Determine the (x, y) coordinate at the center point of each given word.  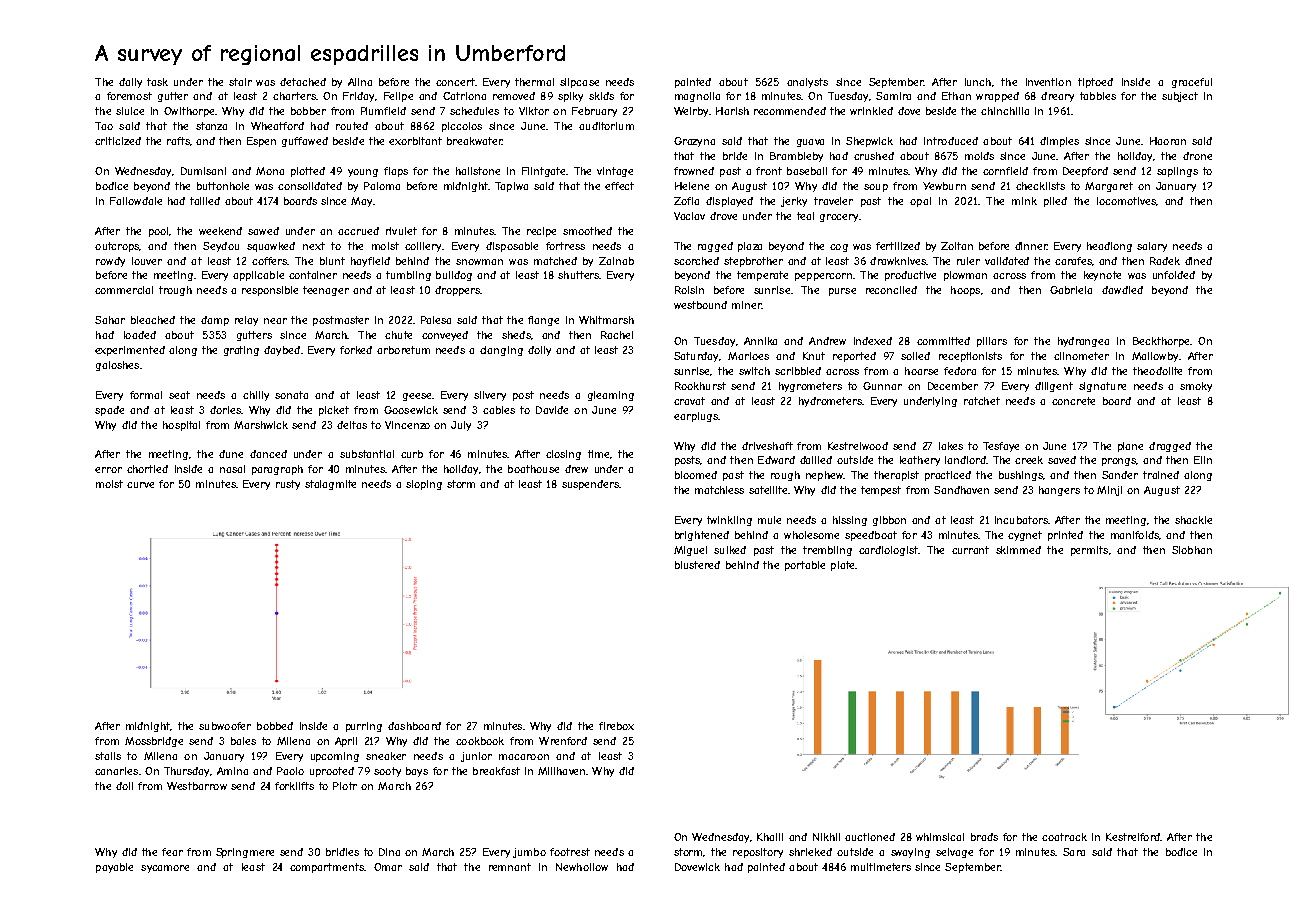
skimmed (1018, 550)
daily (130, 83)
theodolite (1157, 371)
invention (1048, 82)
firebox (616, 726)
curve (140, 485)
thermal (534, 82)
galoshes (117, 366)
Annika (760, 341)
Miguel (690, 551)
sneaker (386, 756)
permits (1089, 551)
